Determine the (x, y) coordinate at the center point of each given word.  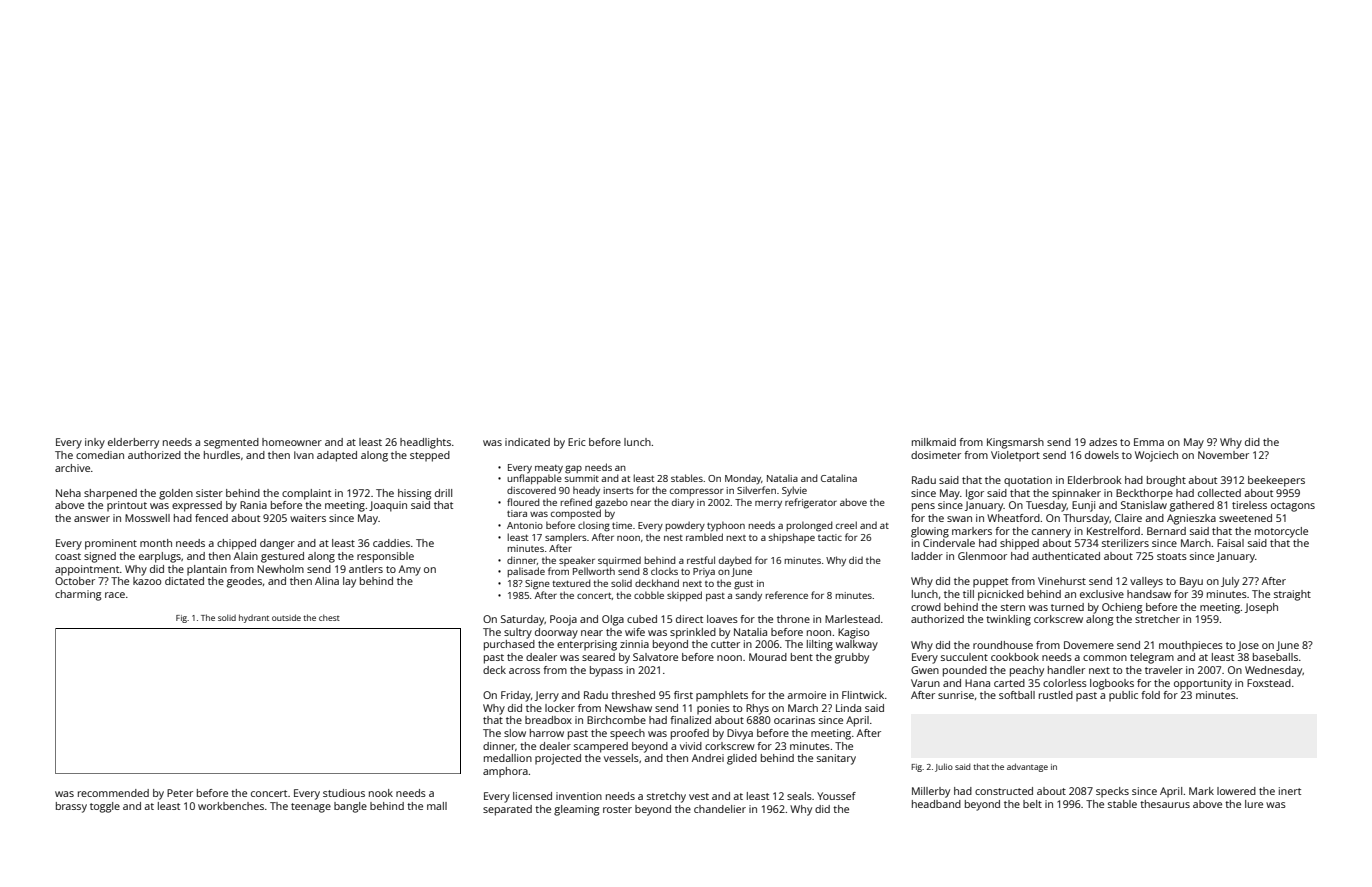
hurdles (222, 455)
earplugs (160, 557)
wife (635, 632)
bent (802, 657)
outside (286, 617)
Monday (743, 479)
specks (1112, 792)
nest (673, 538)
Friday (516, 696)
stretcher (1157, 619)
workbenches (231, 806)
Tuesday (1046, 506)
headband (936, 804)
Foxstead (1269, 683)
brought (1166, 481)
